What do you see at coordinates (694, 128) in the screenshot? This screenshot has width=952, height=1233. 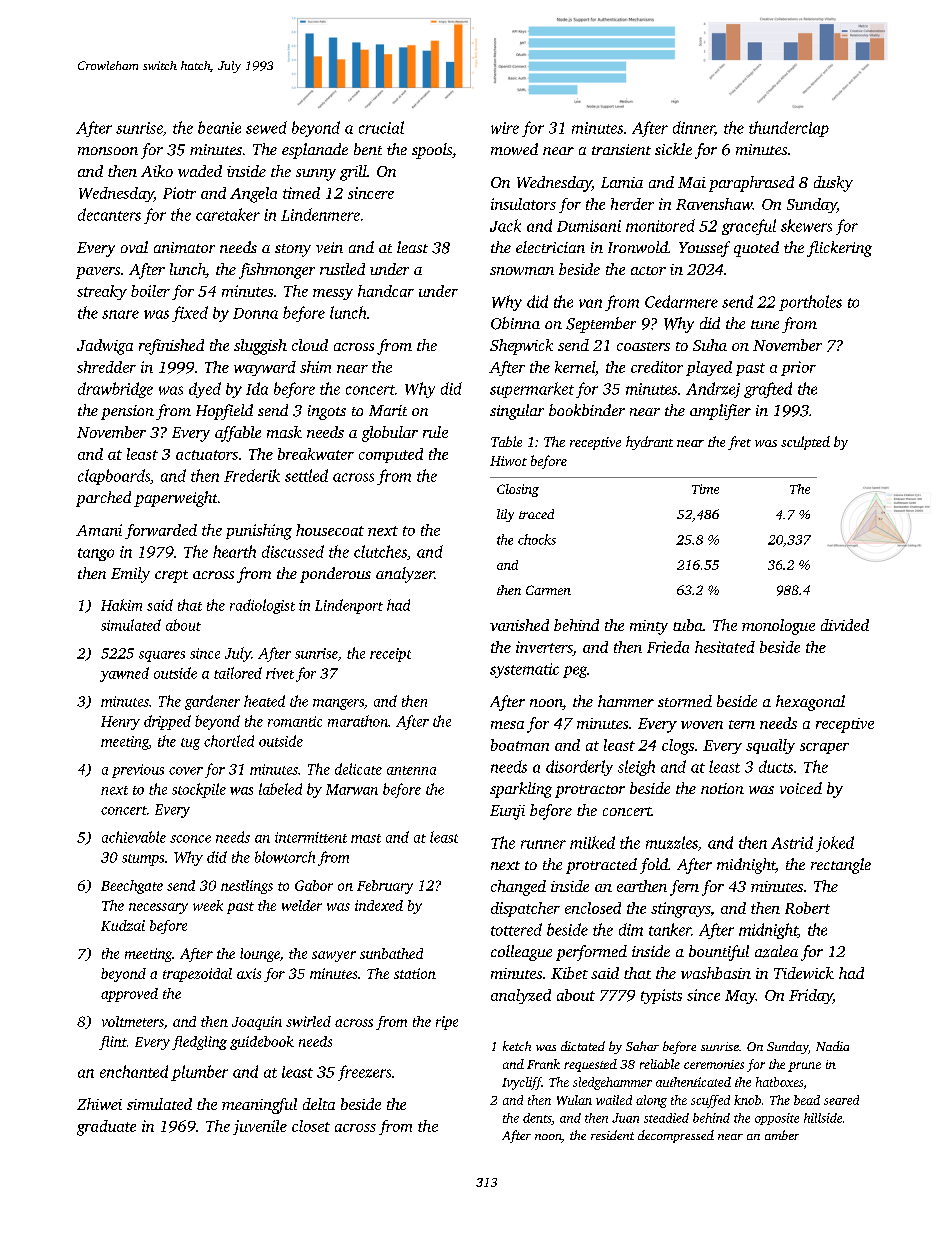 I see `dinner` at bounding box center [694, 128].
